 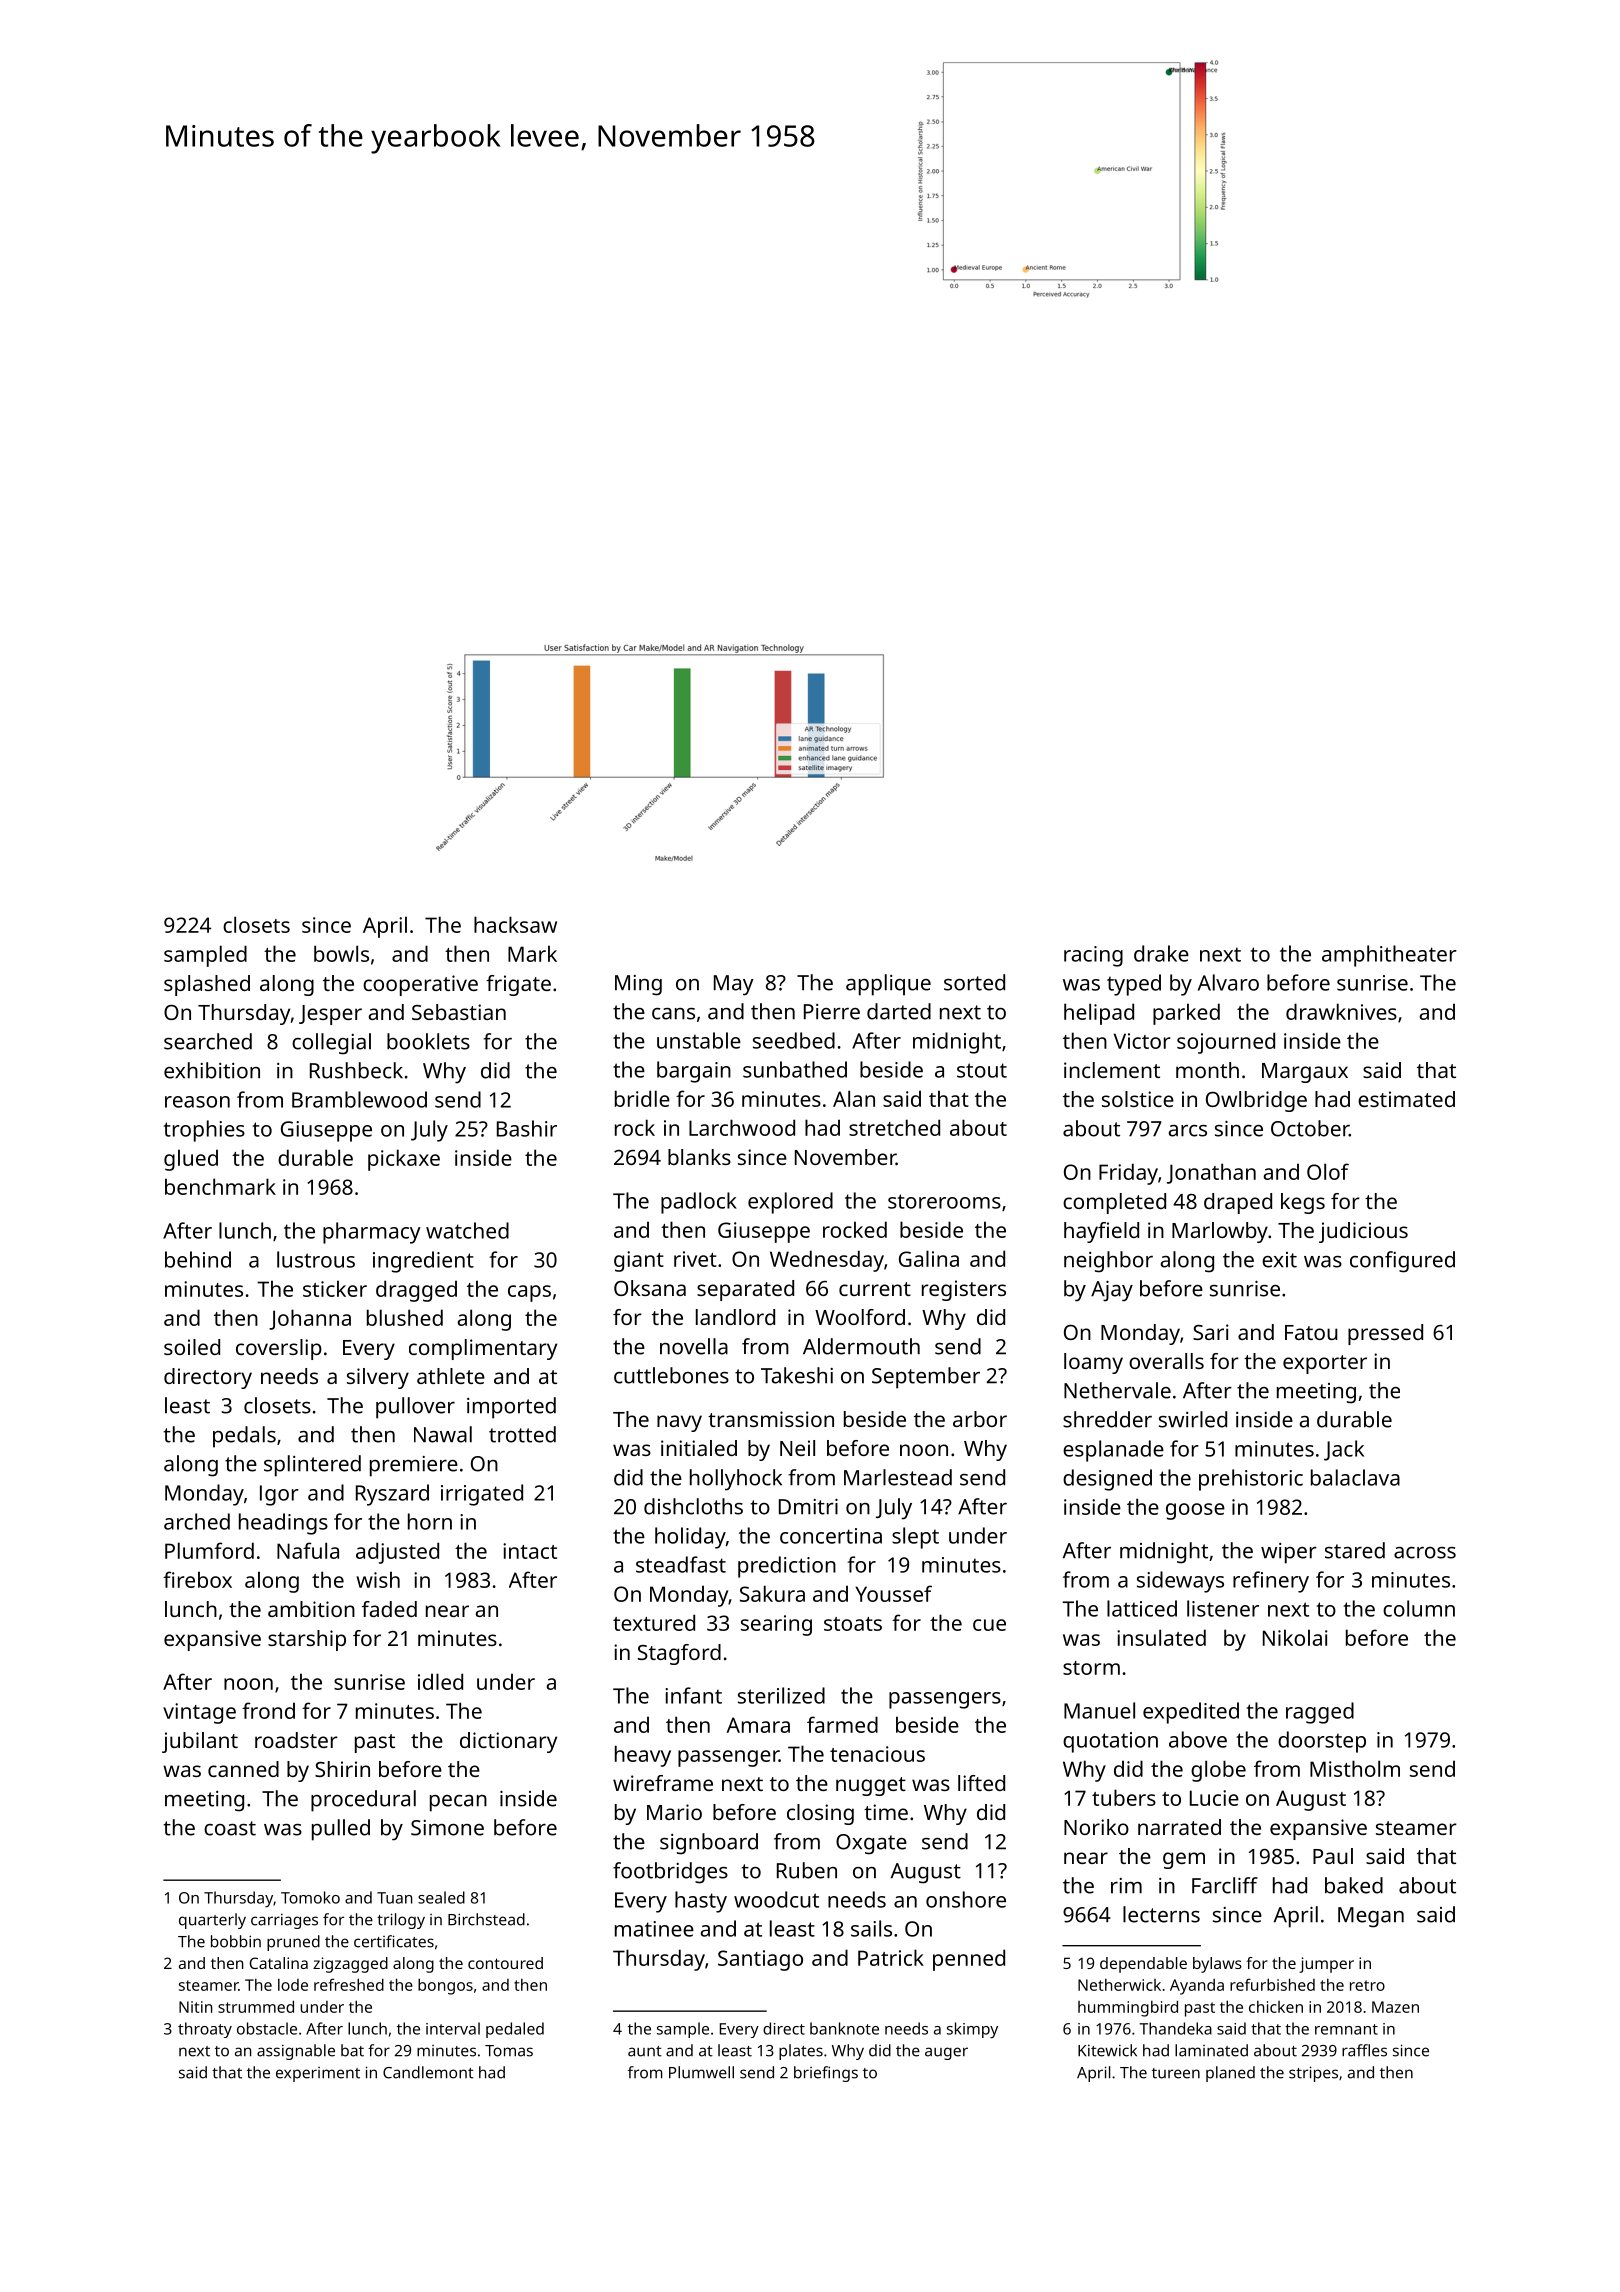 I want to click on adjusted, so click(x=397, y=1553).
